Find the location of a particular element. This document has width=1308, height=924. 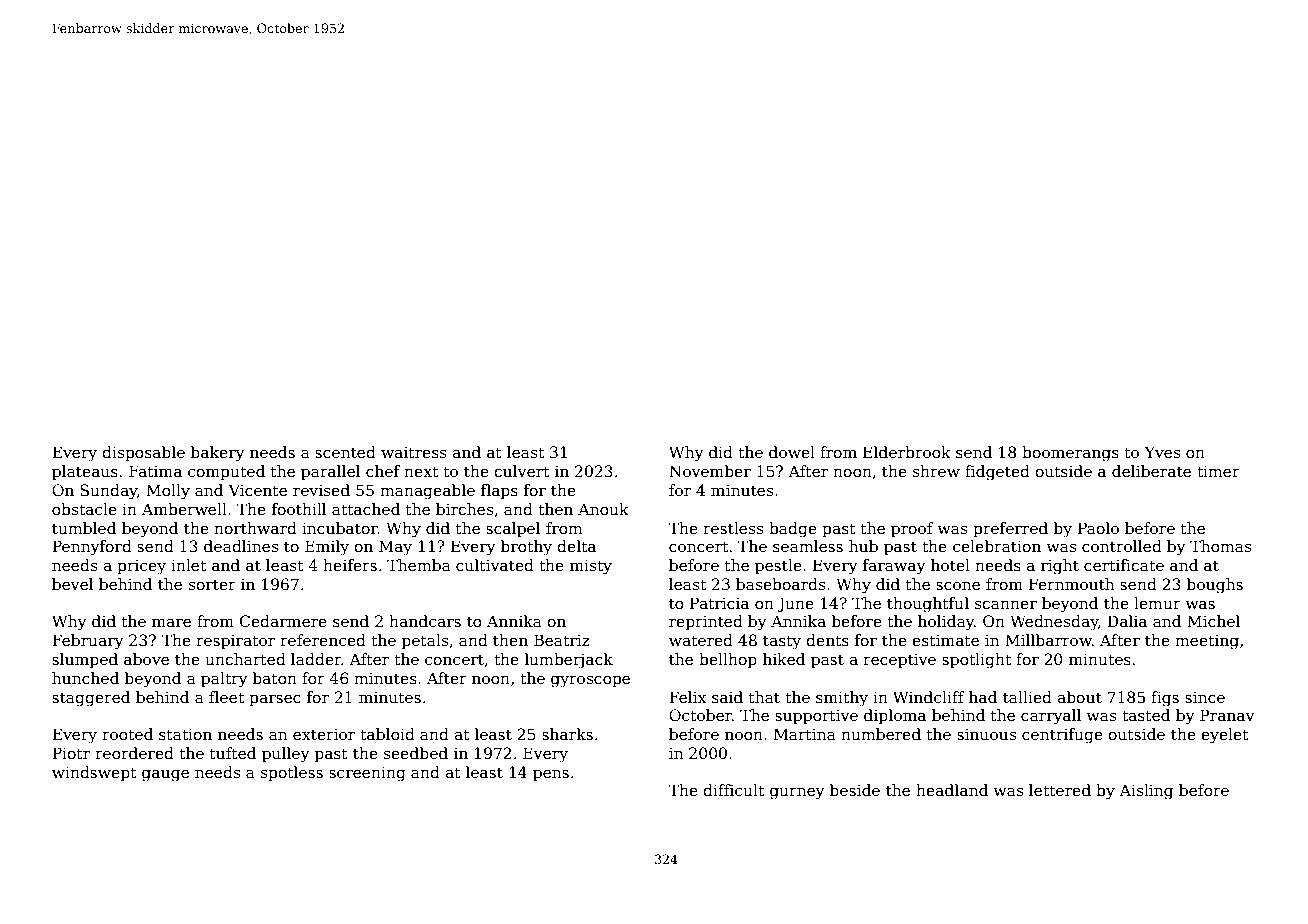

station is located at coordinates (185, 734).
